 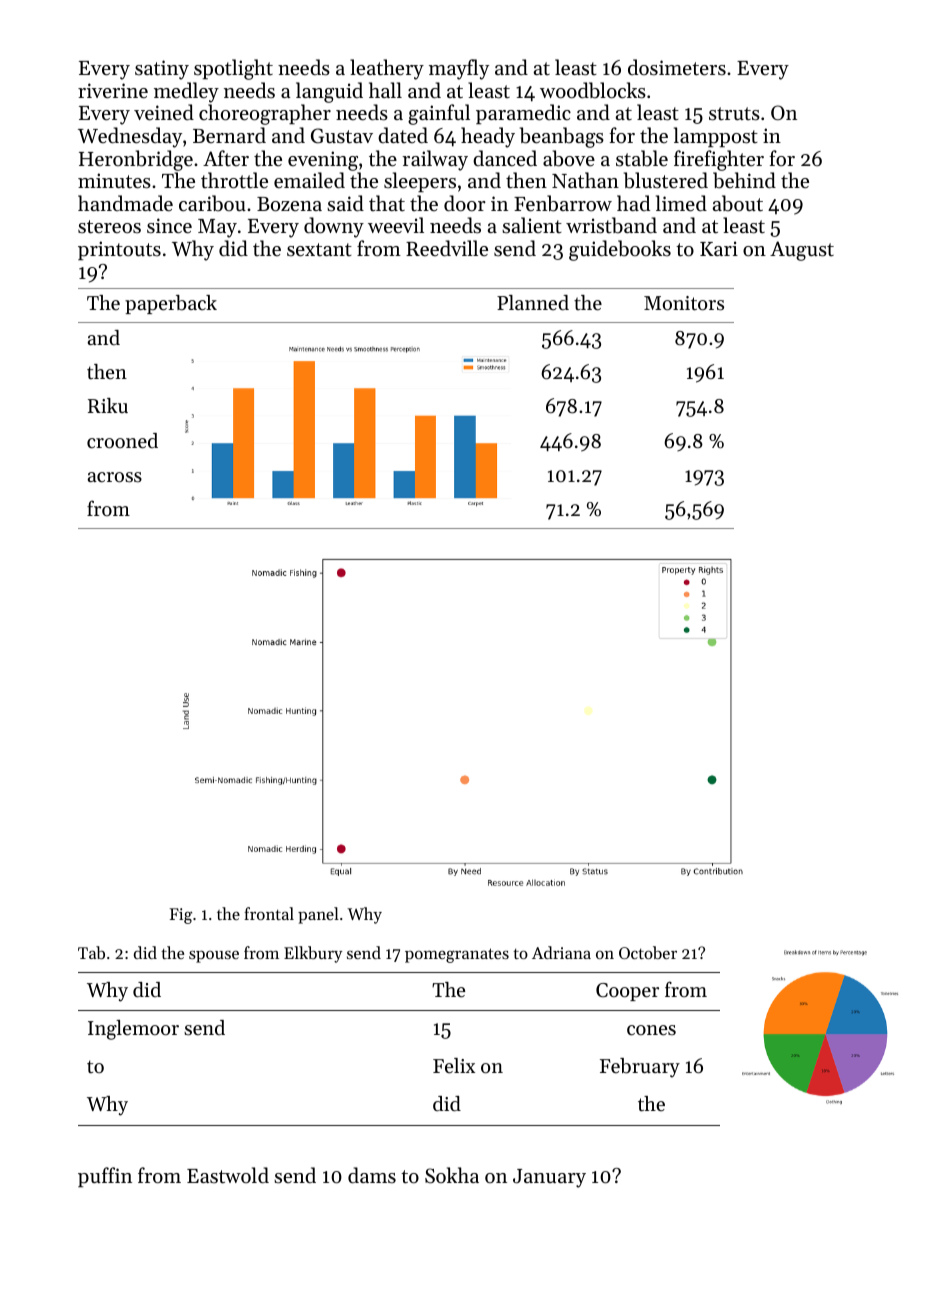 What do you see at coordinates (269, 913) in the page?
I see `frontal` at bounding box center [269, 913].
